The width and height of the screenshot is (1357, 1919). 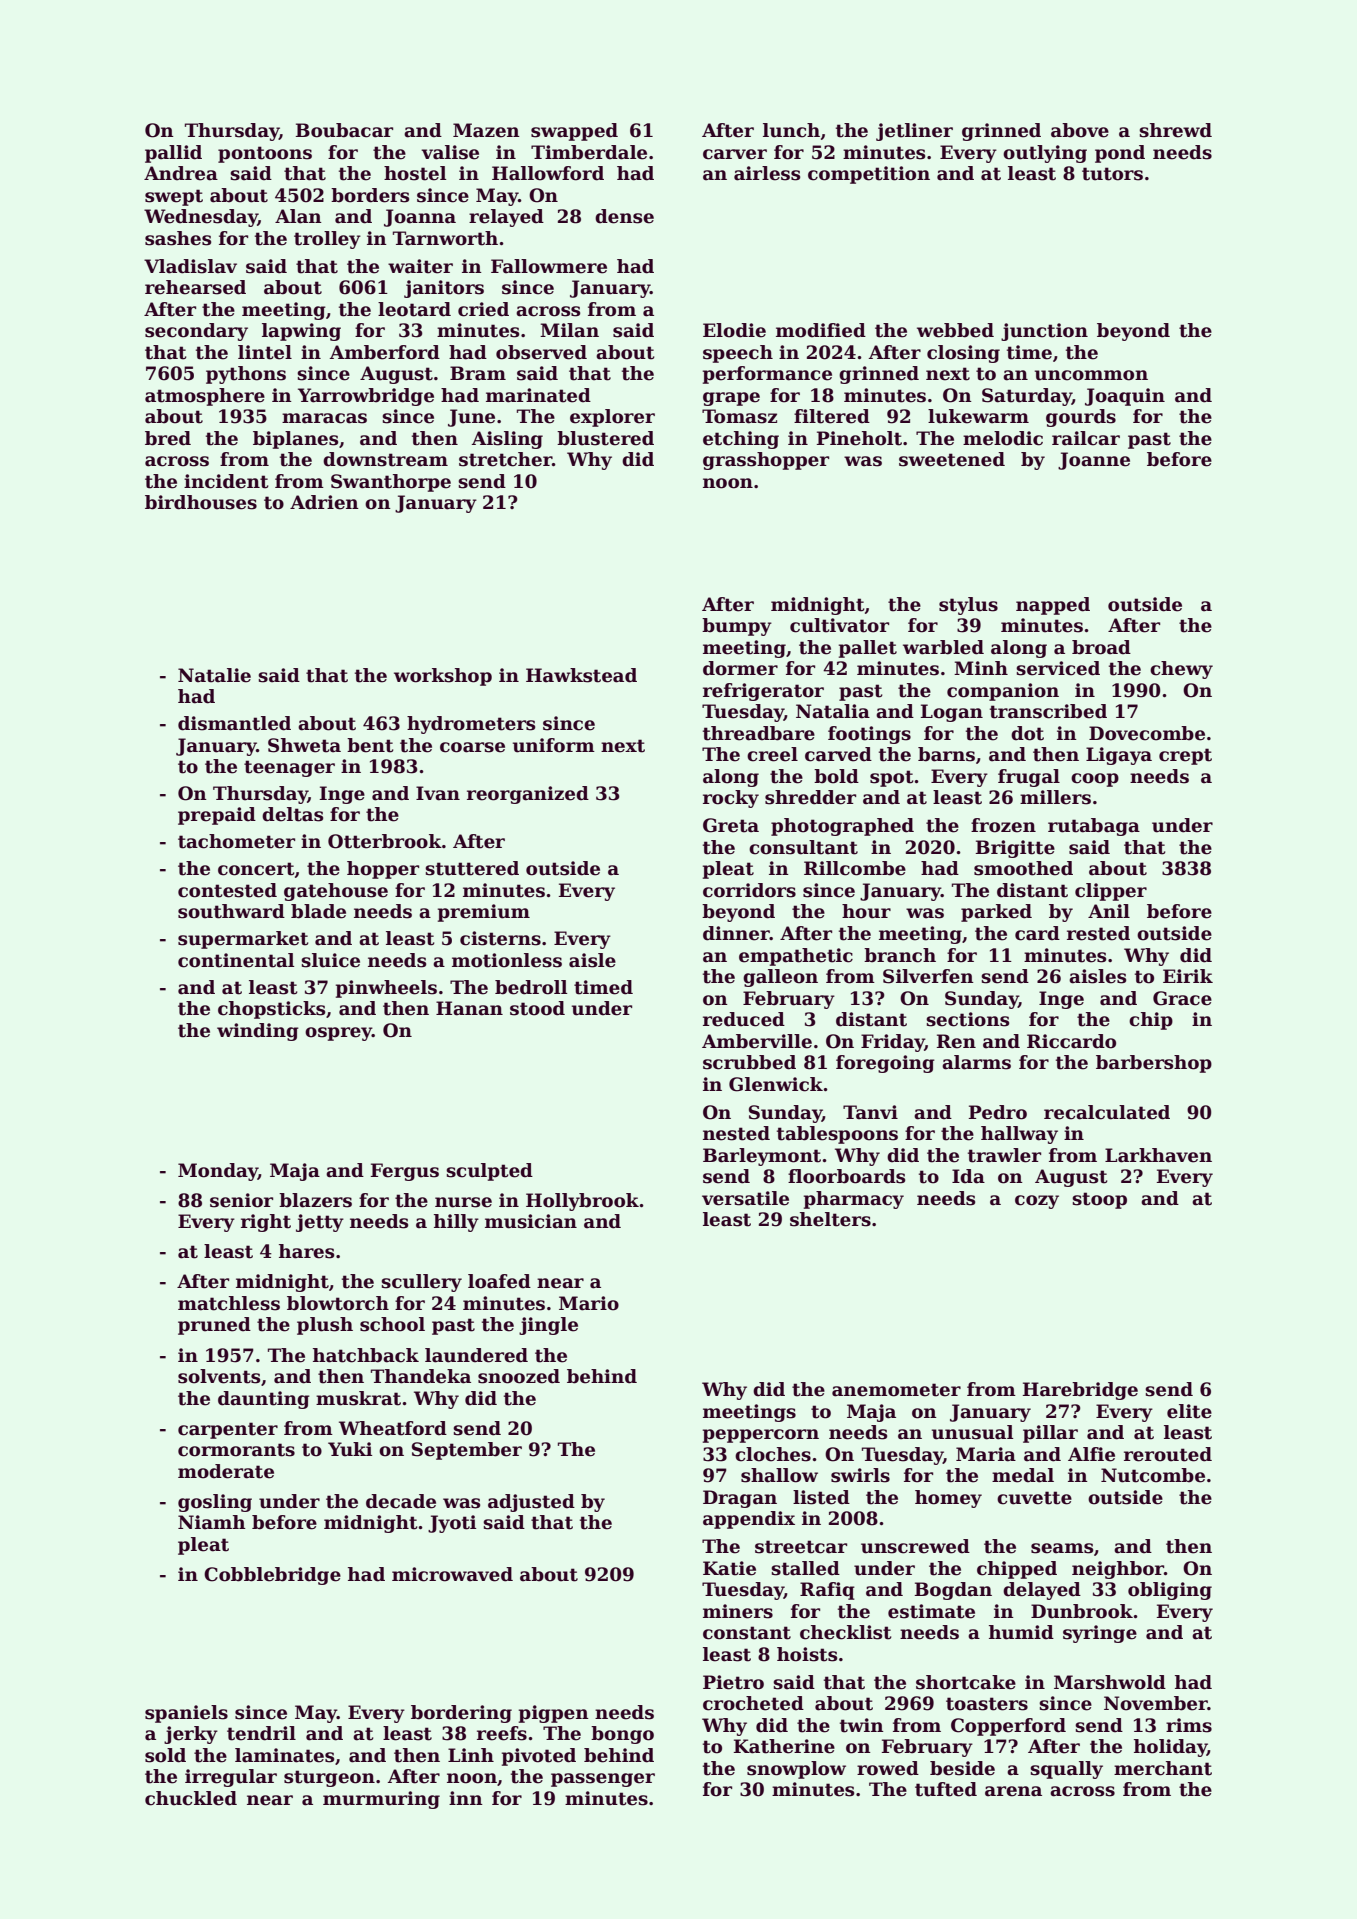 I want to click on obliging, so click(x=1170, y=1591).
